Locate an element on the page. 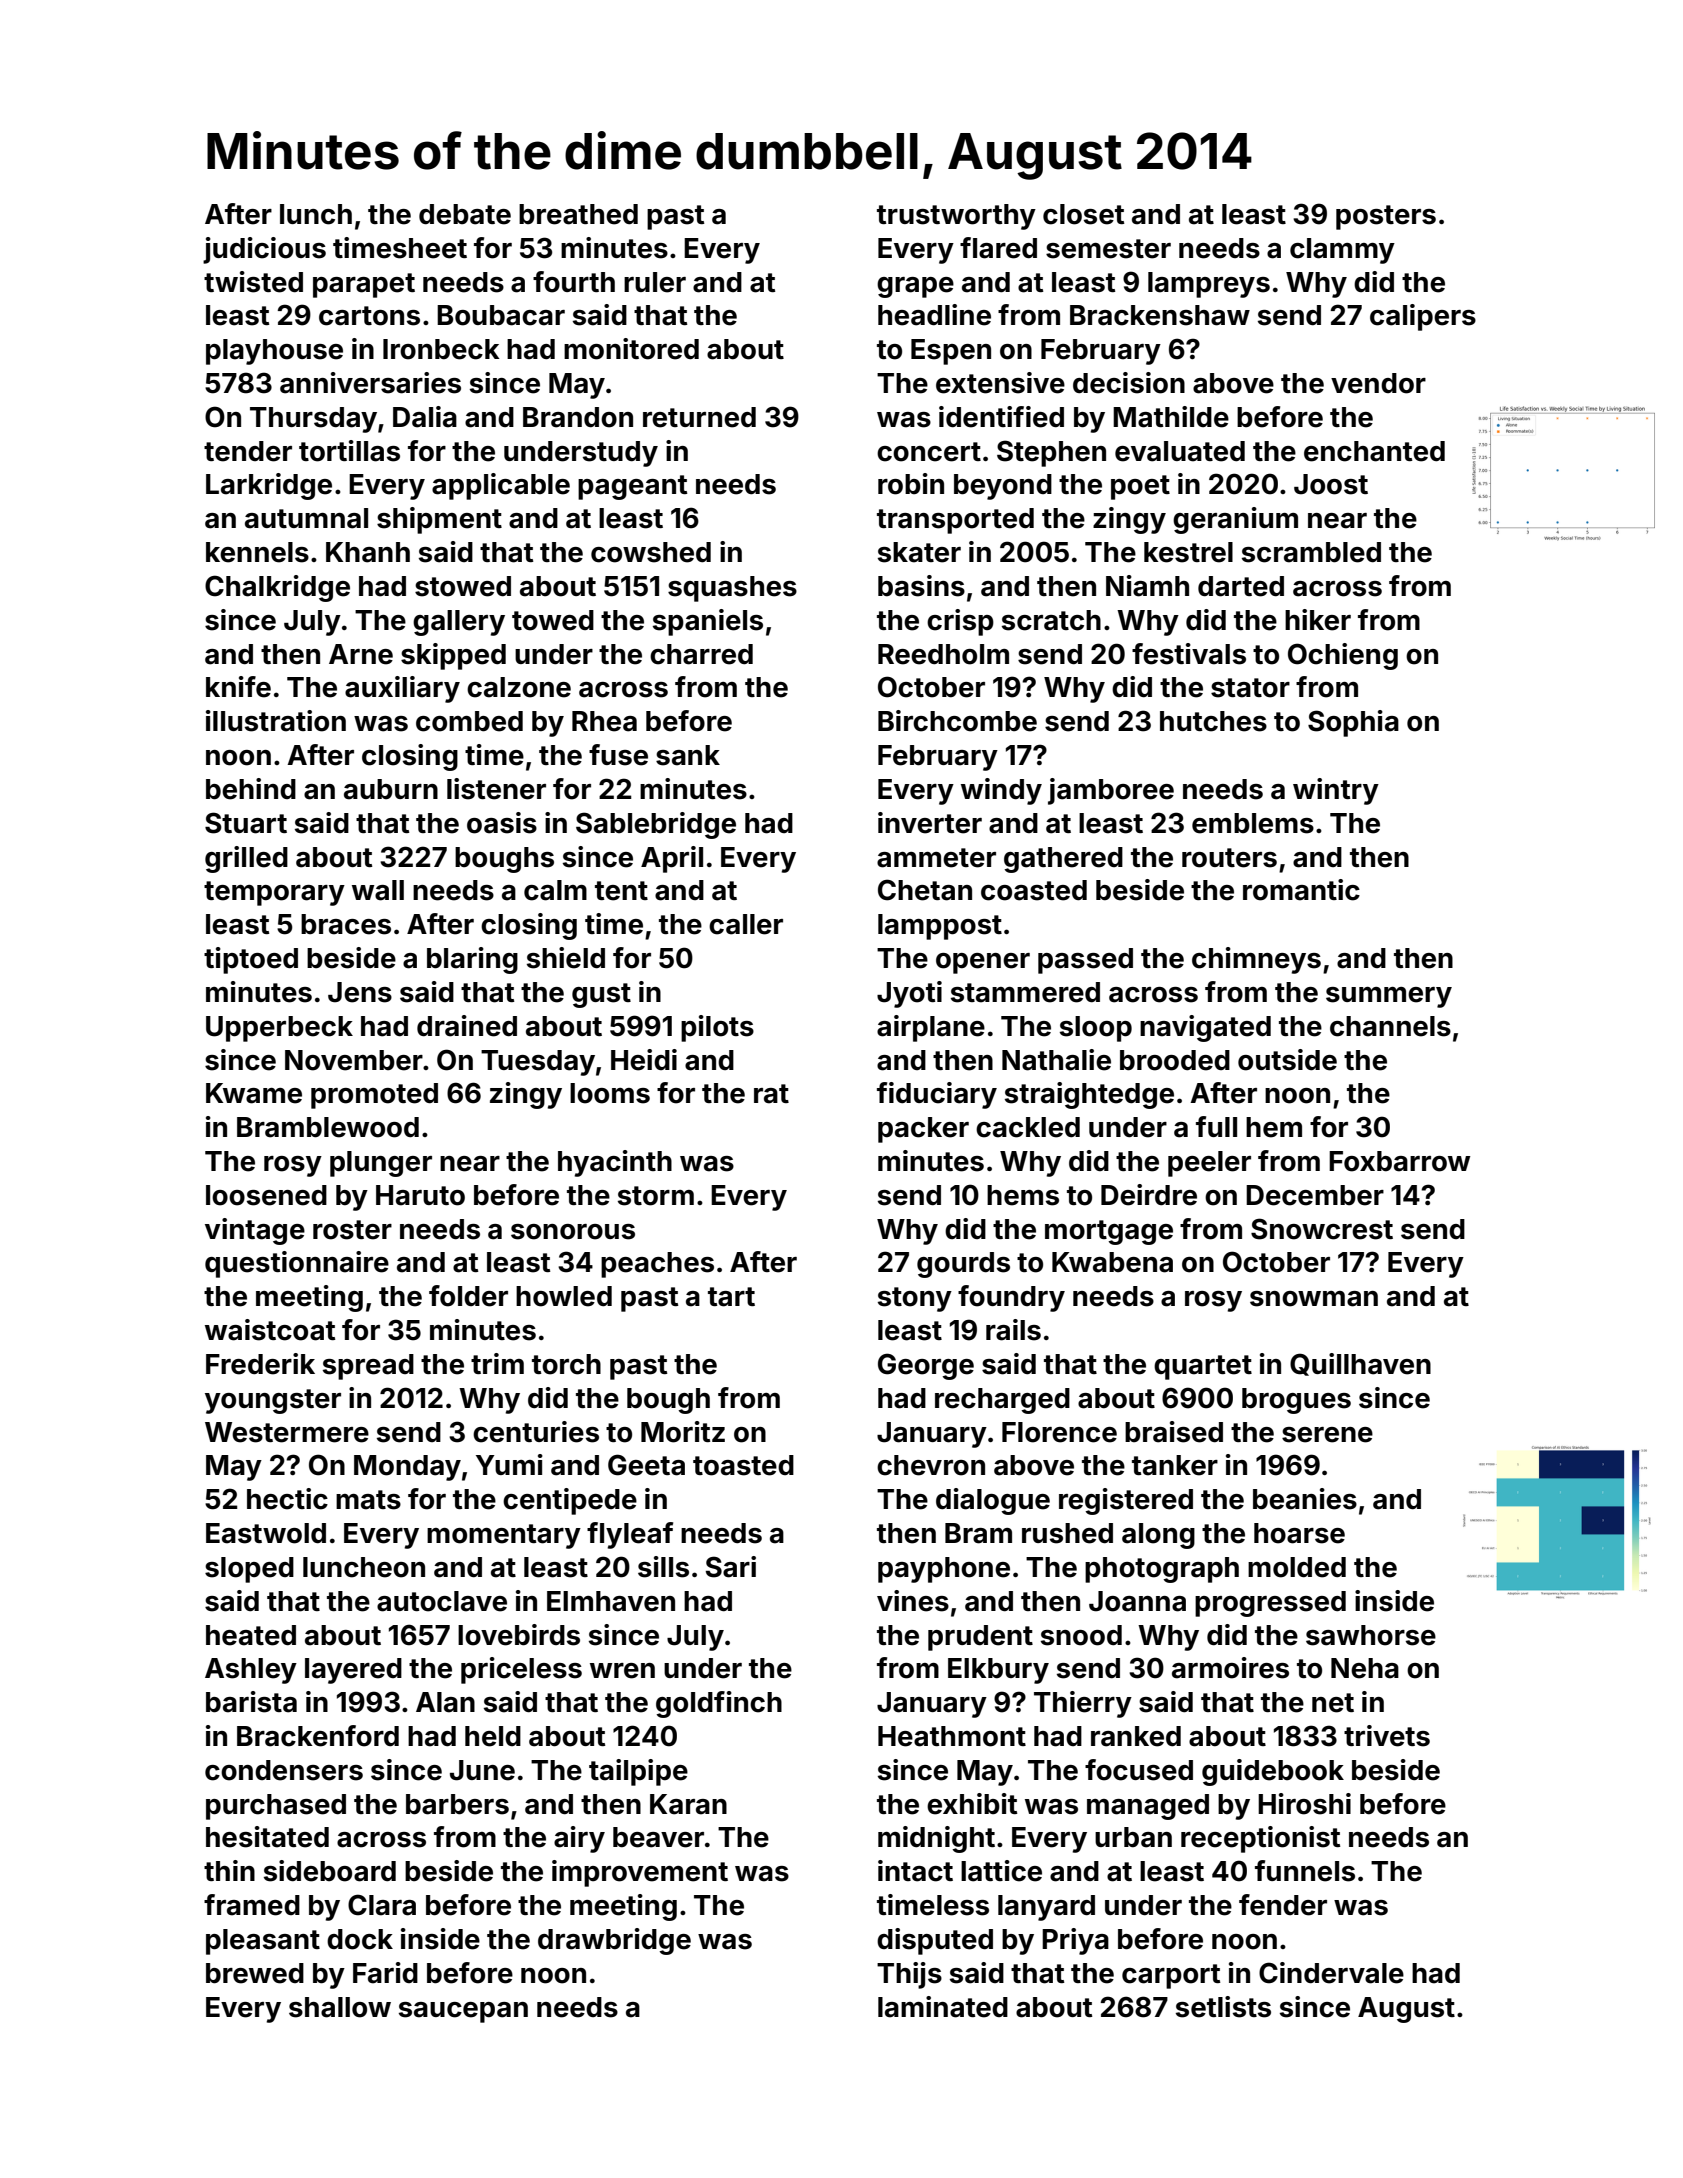 This page has height=2178, width=1683. breathed is located at coordinates (578, 214).
